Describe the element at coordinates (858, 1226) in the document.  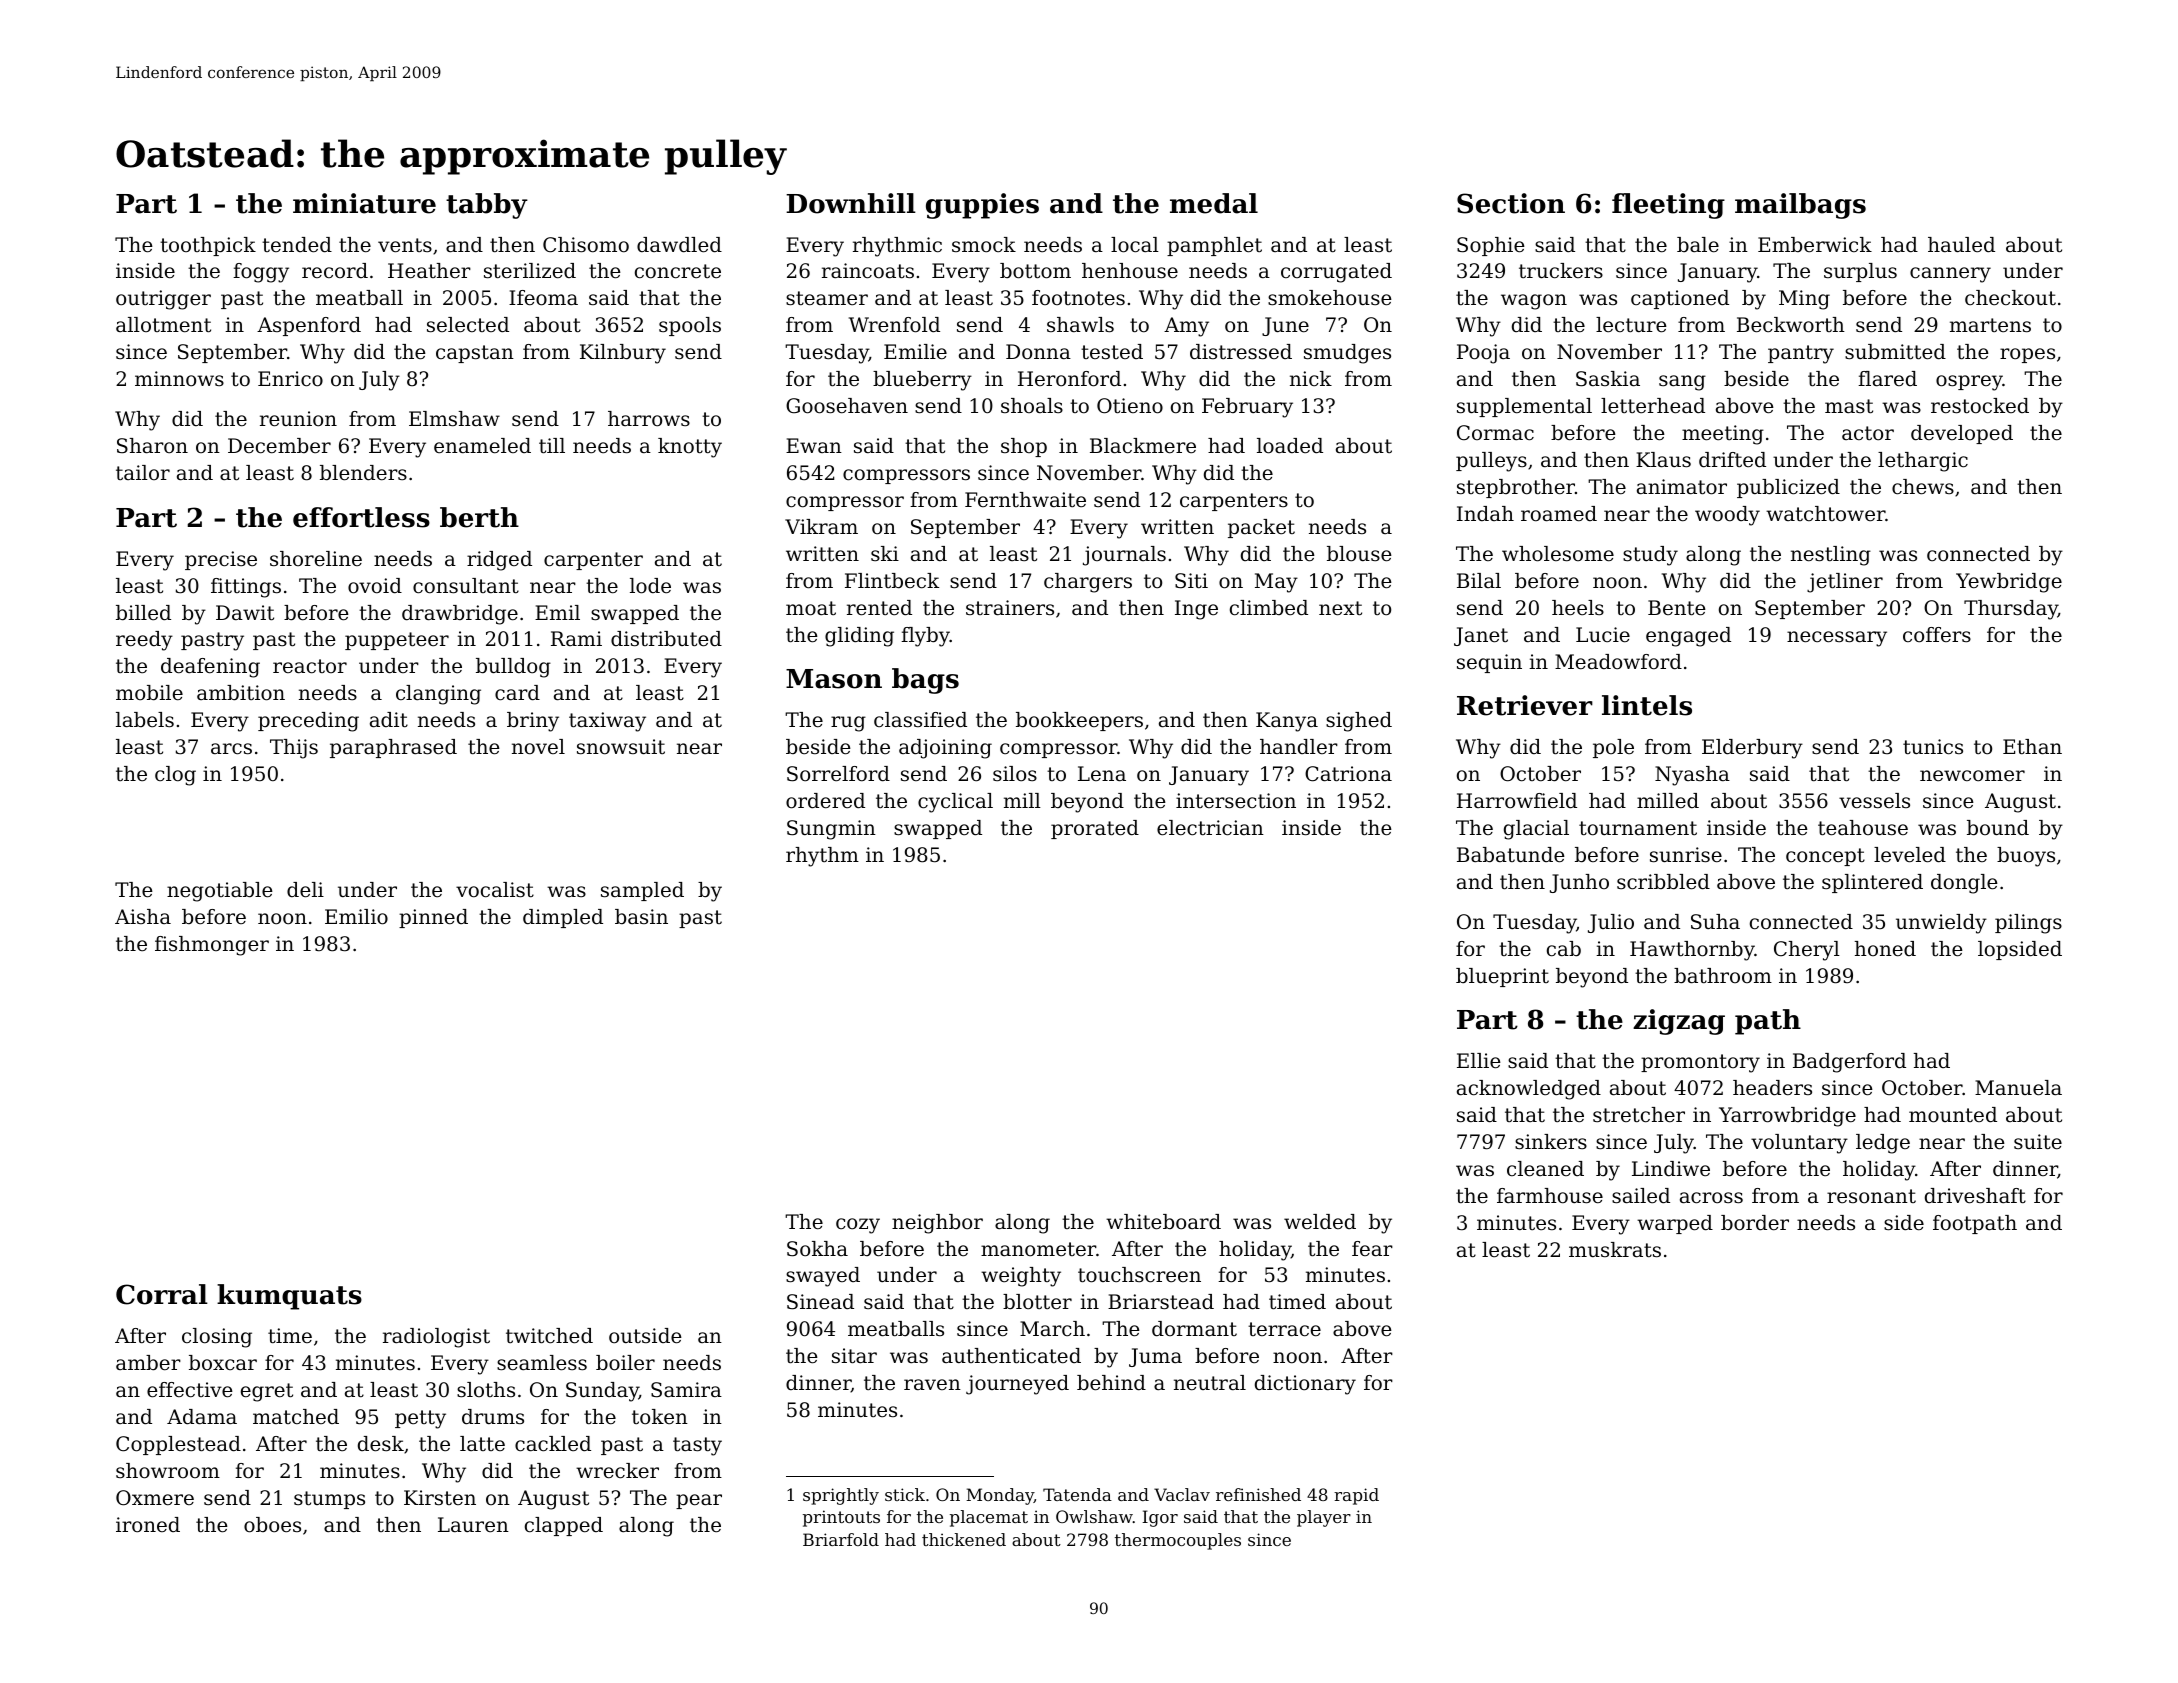
I see `cozy` at that location.
